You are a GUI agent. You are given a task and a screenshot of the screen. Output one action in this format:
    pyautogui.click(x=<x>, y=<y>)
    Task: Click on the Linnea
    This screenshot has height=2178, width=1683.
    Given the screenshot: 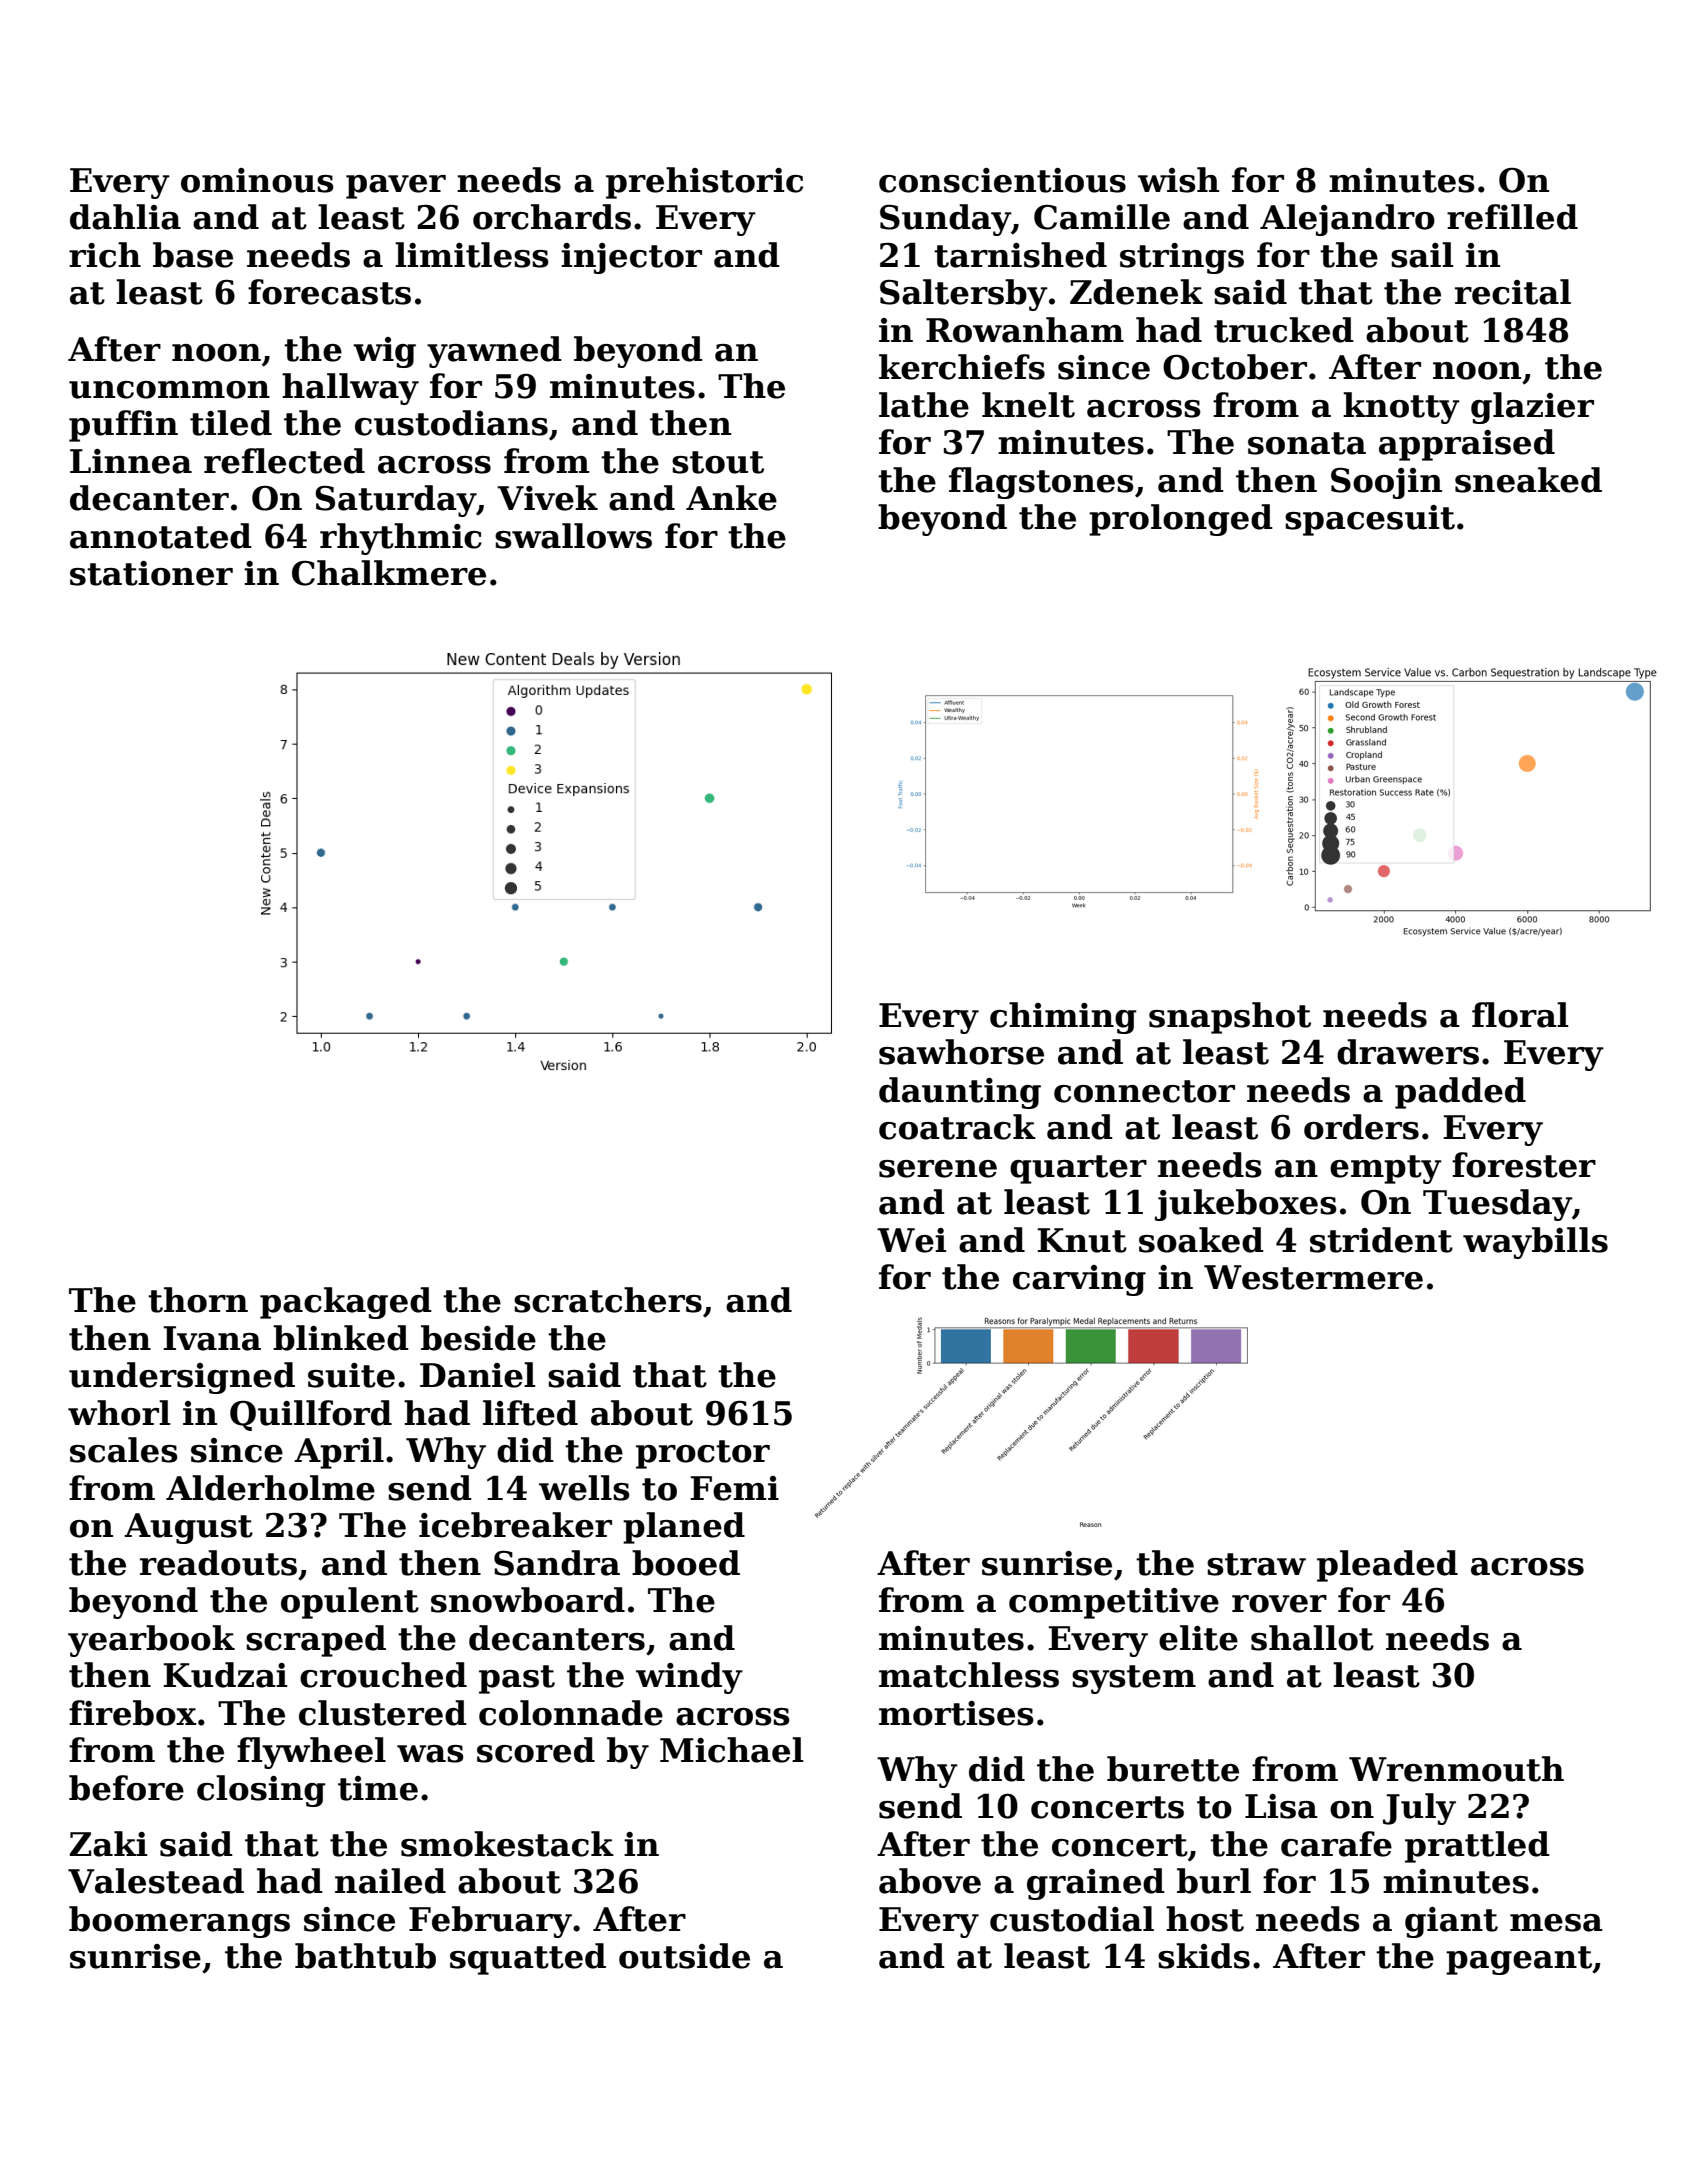 What is the action you would take?
    pyautogui.click(x=131, y=461)
